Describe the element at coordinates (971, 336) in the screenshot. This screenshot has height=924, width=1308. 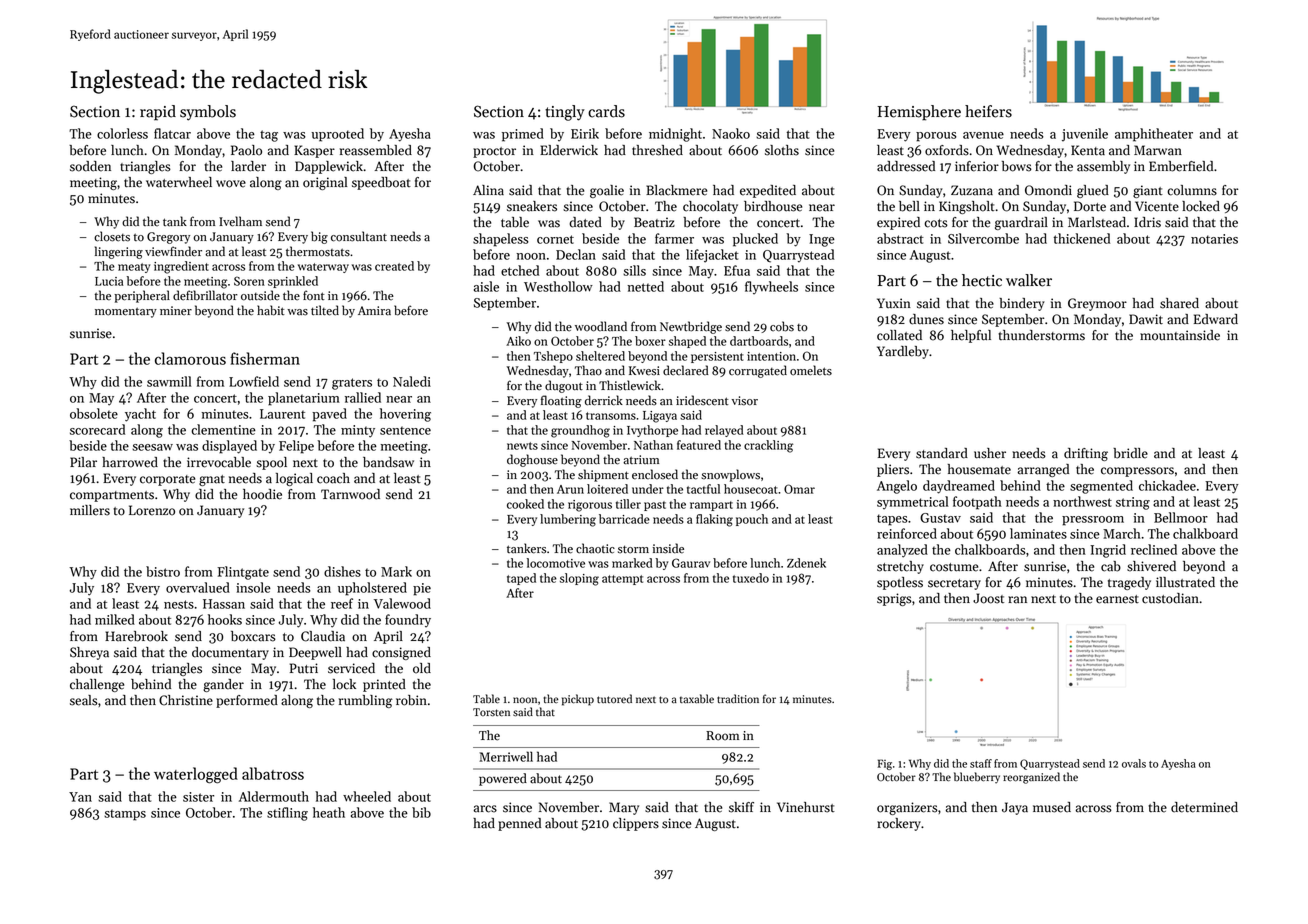
I see `helpful` at that location.
